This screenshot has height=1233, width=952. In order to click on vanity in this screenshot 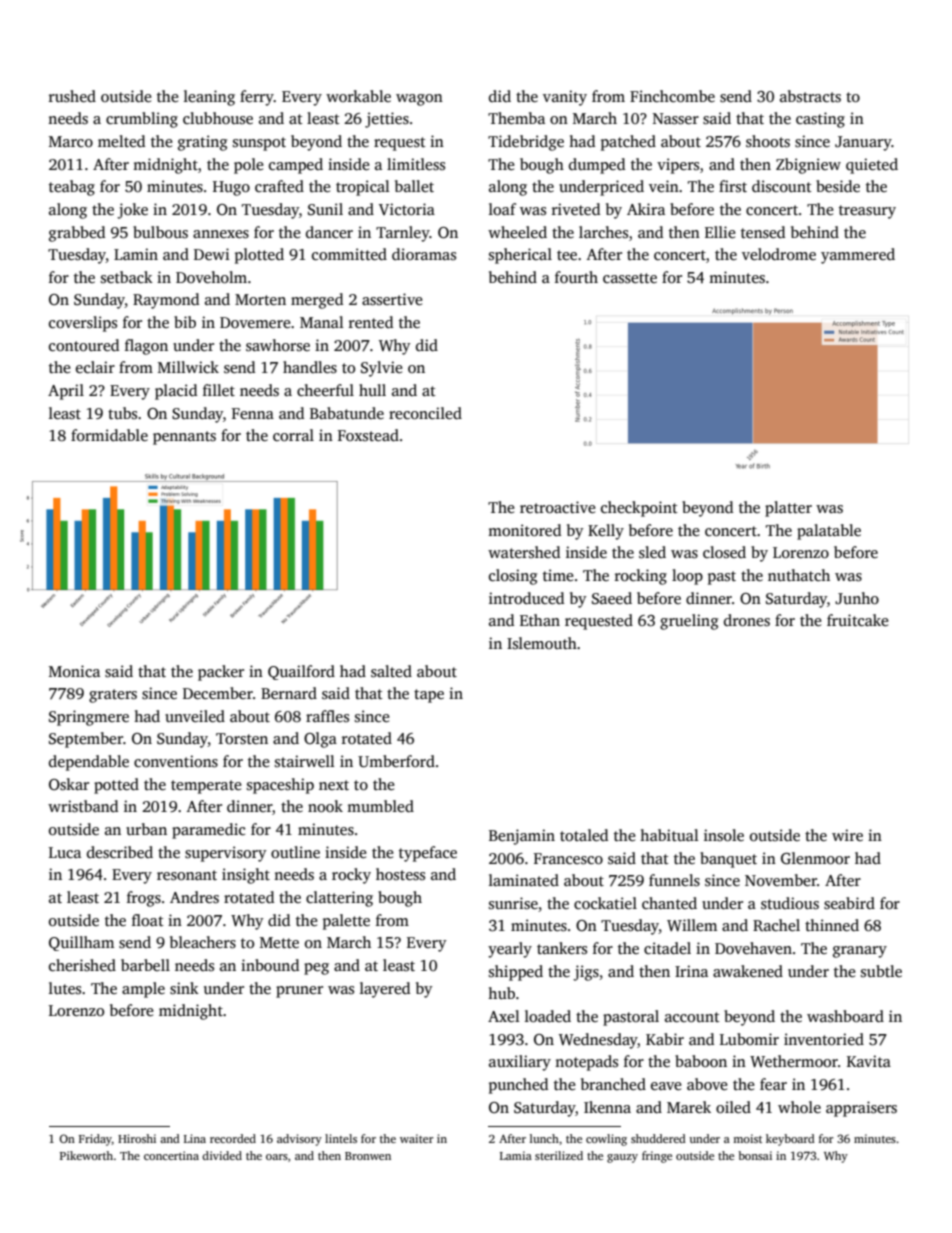, I will do `click(565, 98)`.
